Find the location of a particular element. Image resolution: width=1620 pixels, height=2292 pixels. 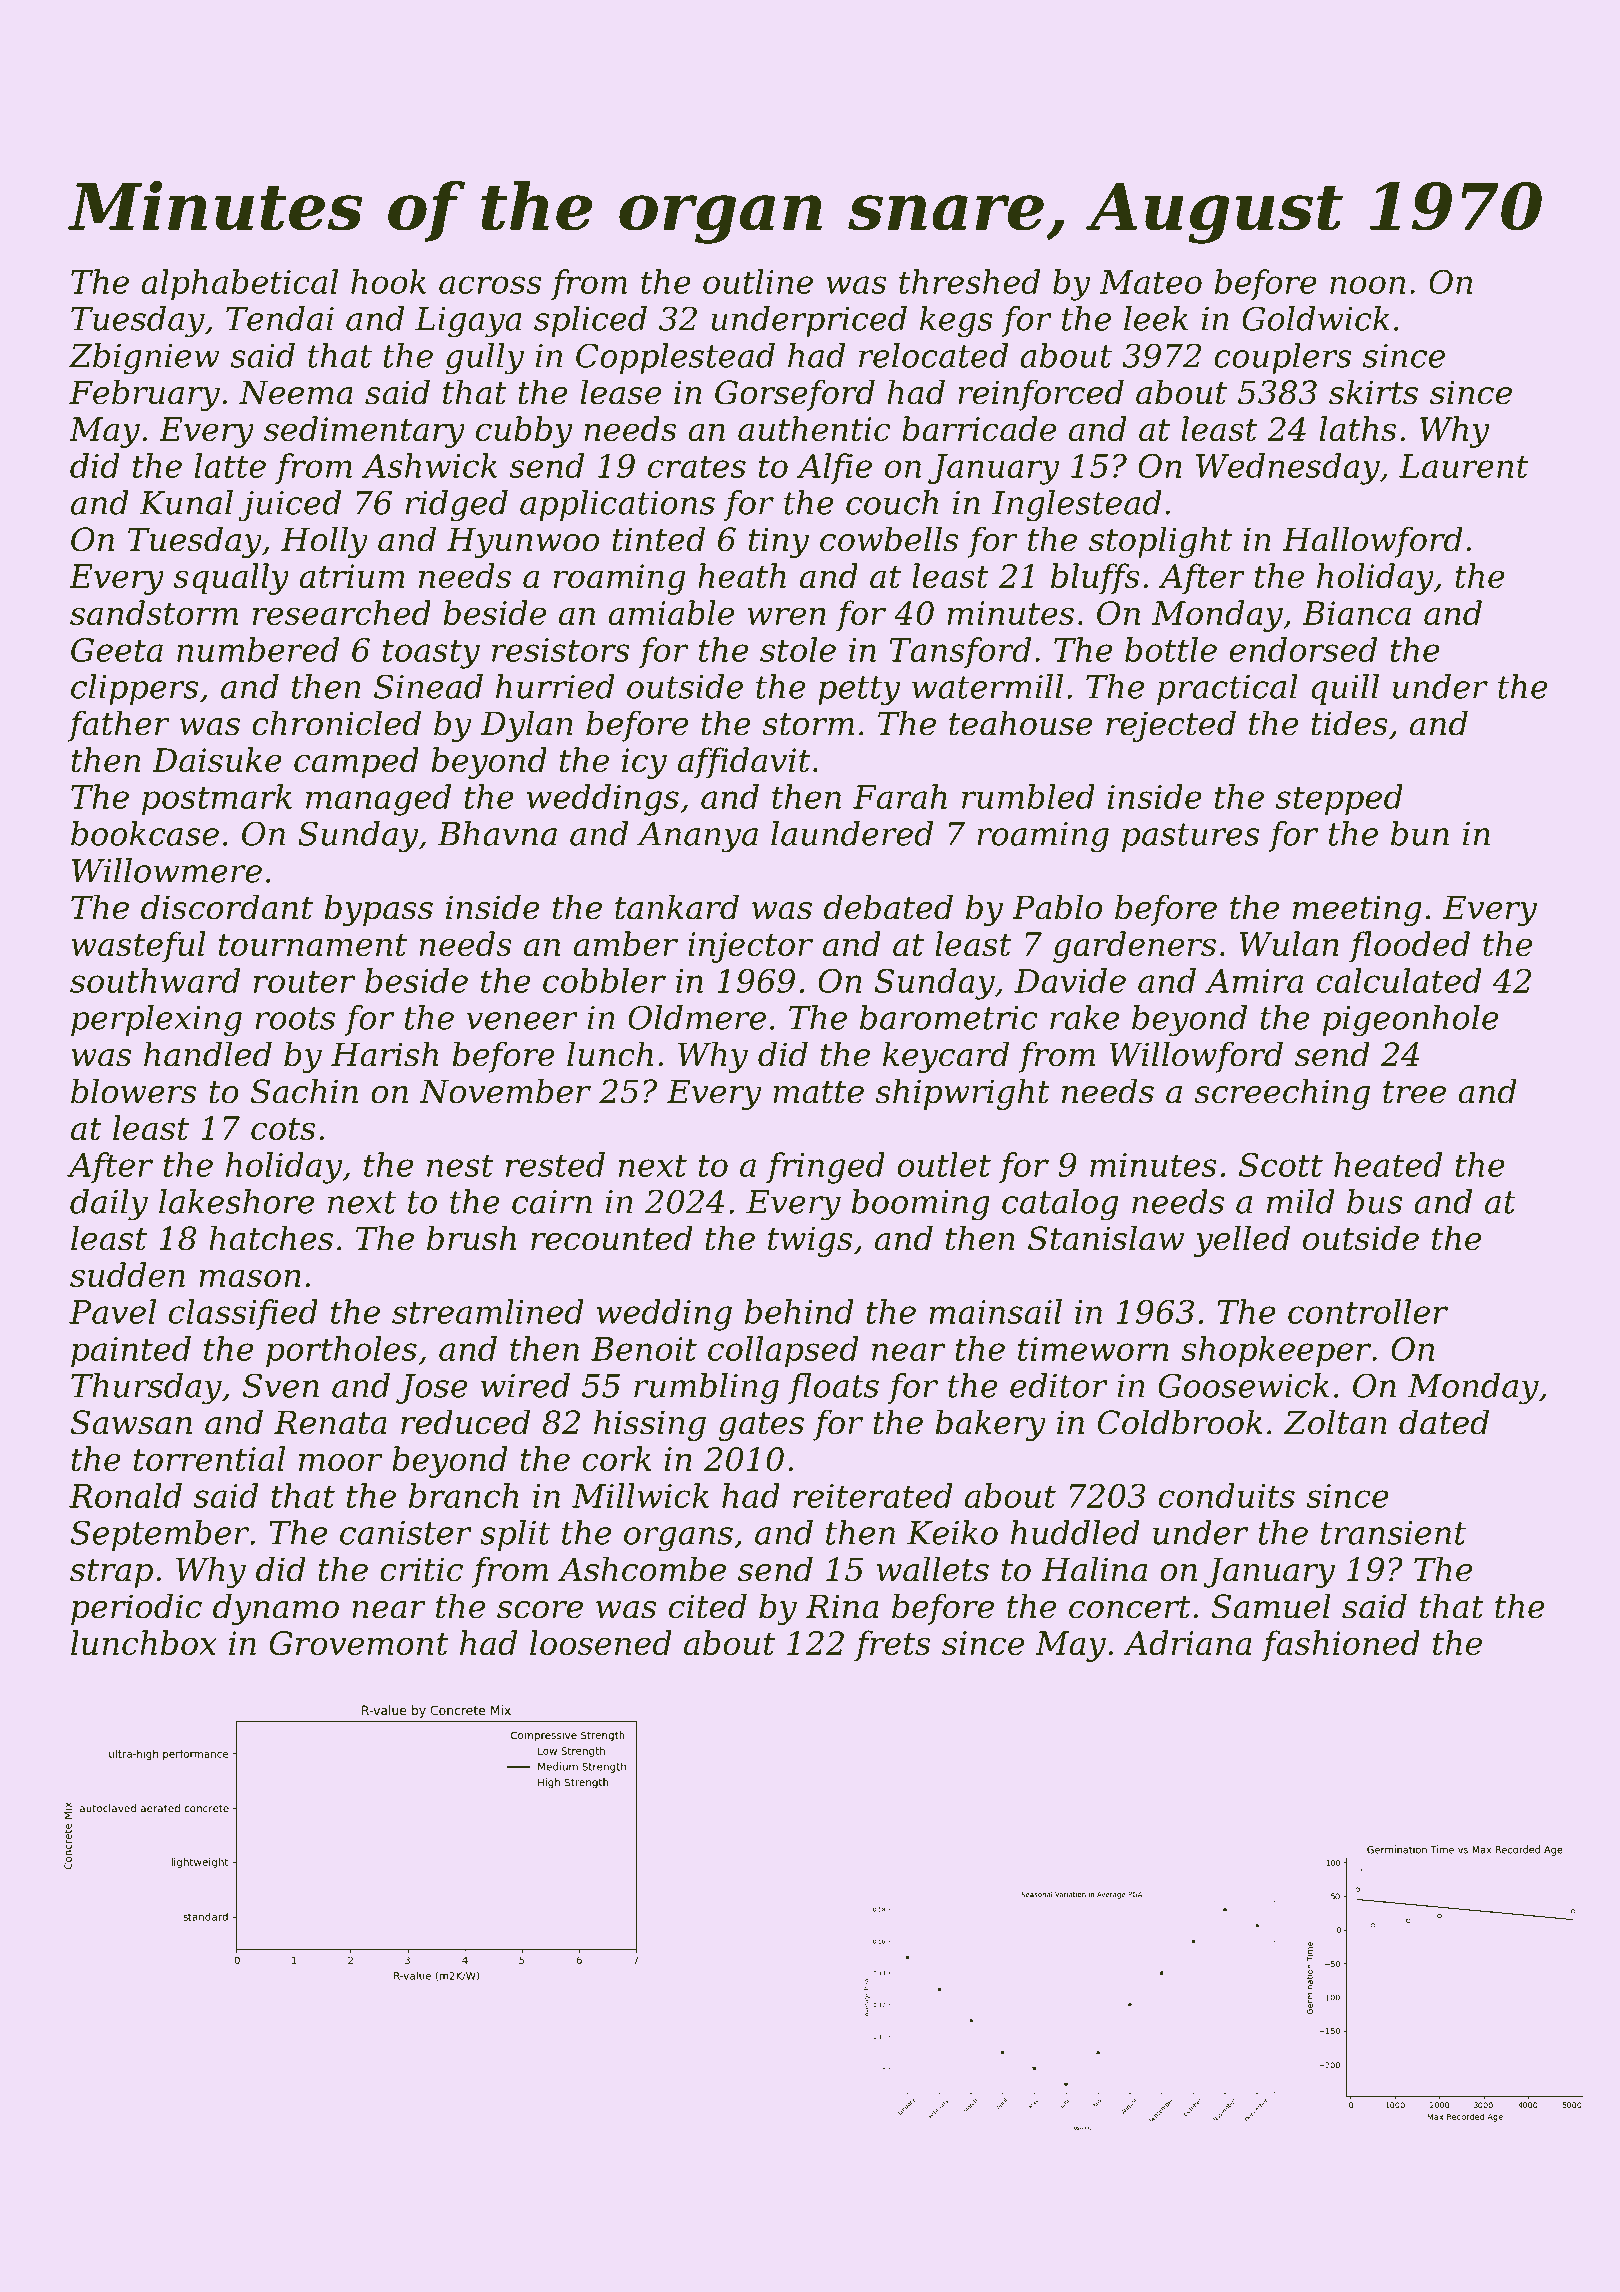

Harish is located at coordinates (384, 1054).
